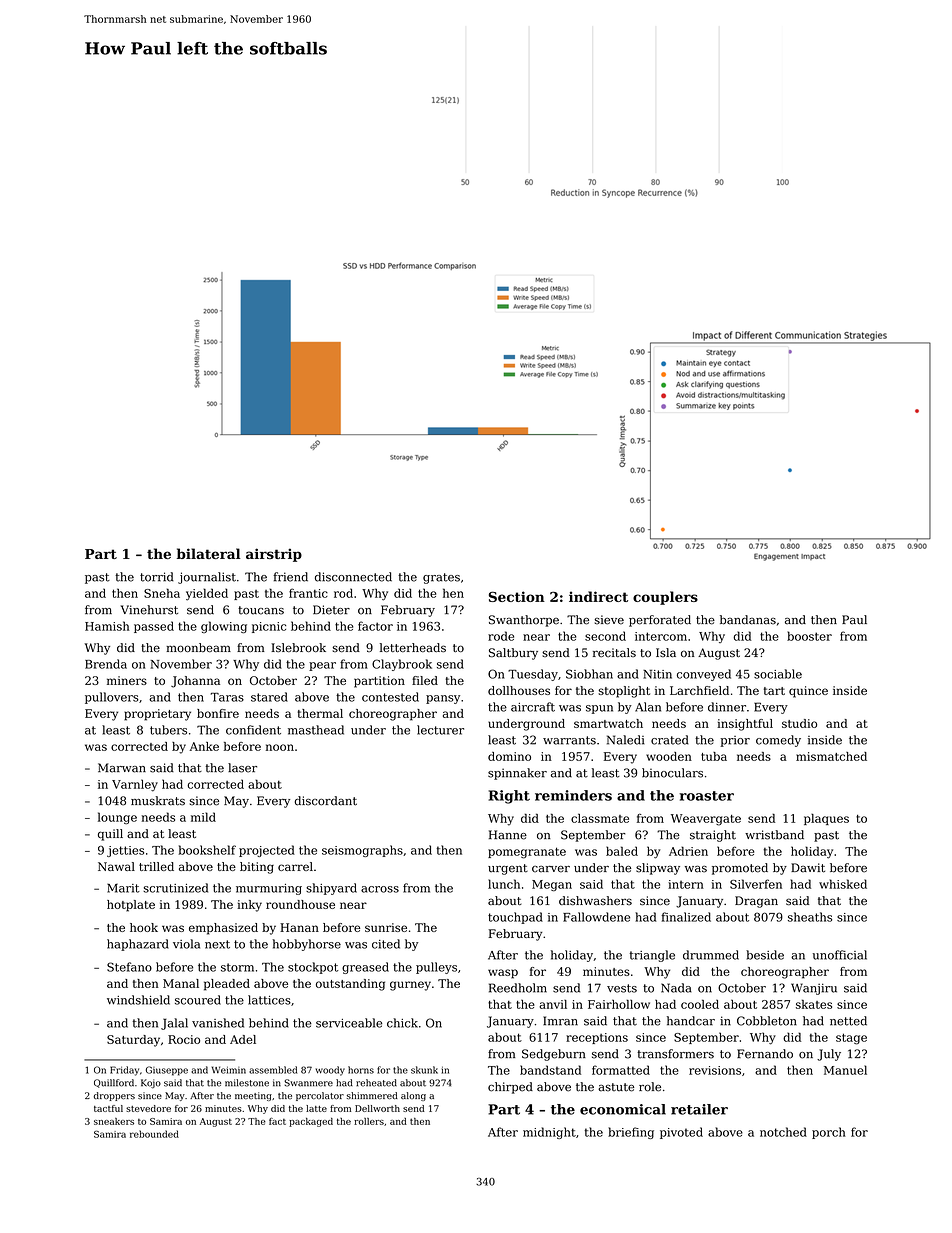 Image resolution: width=952 pixels, height=1233 pixels. I want to click on bandanas, so click(748, 620).
